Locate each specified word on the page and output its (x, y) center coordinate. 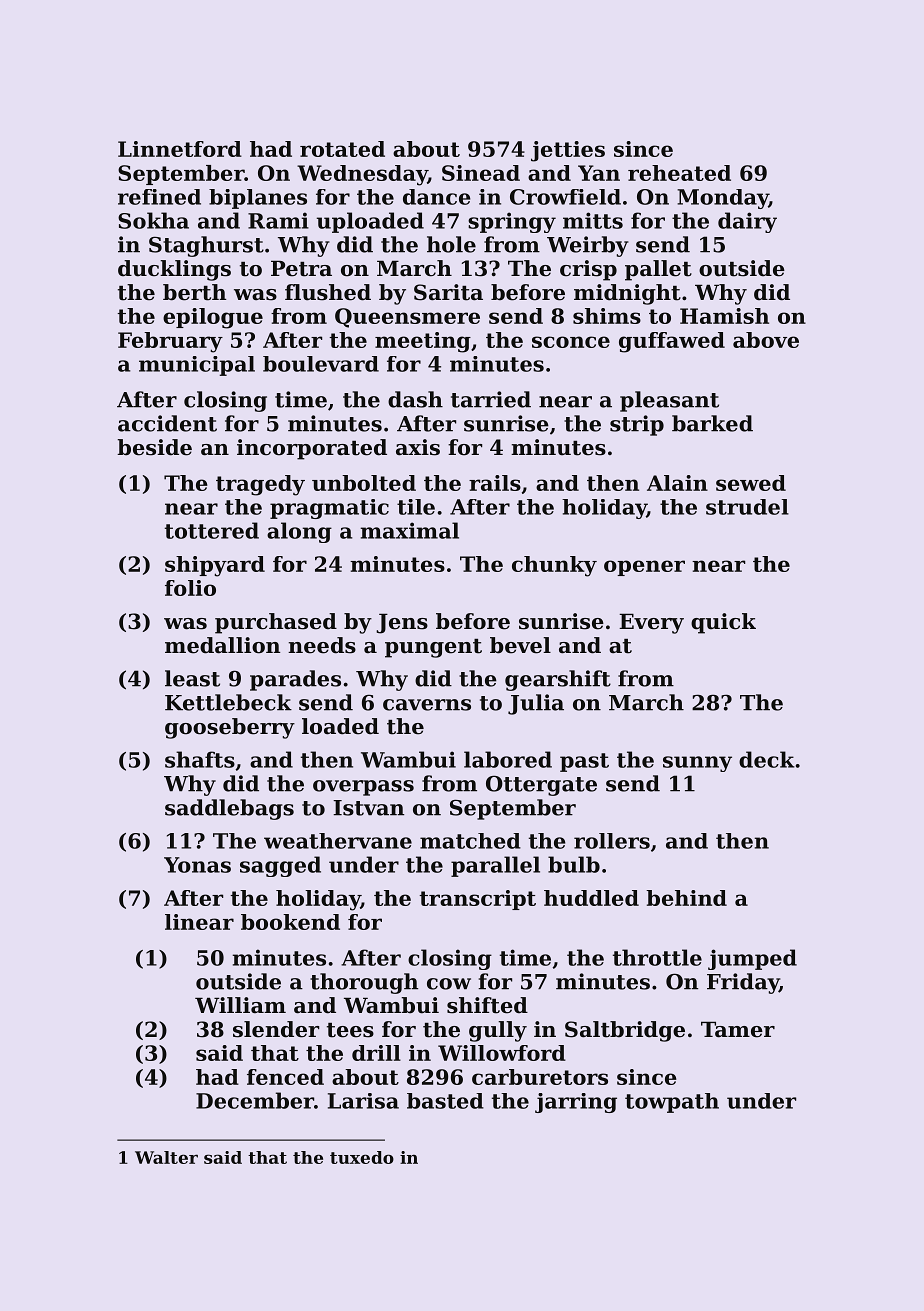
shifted (487, 1005)
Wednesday (362, 175)
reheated (679, 173)
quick (723, 623)
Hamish (724, 316)
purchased (276, 623)
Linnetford (180, 149)
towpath (672, 1103)
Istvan (368, 808)
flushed (328, 292)
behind (686, 898)
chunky (554, 566)
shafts (200, 759)
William (240, 1005)
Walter (166, 1157)
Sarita (448, 292)
